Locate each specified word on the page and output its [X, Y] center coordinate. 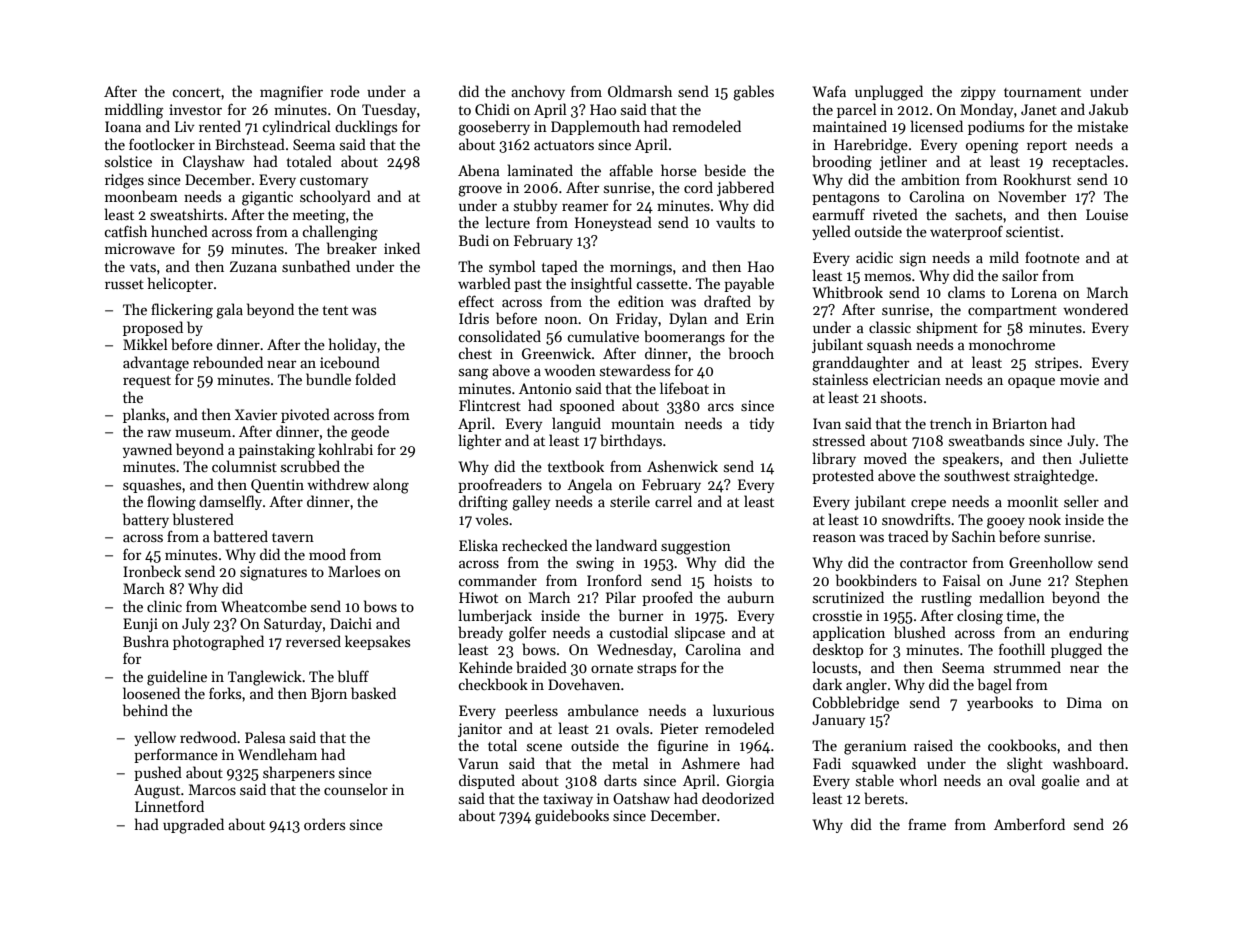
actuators [564, 145]
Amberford [1029, 824]
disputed [487, 781]
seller [1081, 501]
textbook [575, 466]
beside [725, 170]
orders [324, 824]
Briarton [1019, 423]
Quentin [277, 486]
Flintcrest [490, 405]
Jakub [1108, 109]
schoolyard [335, 197]
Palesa [265, 737]
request [147, 382]
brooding [842, 163]
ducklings [366, 128]
